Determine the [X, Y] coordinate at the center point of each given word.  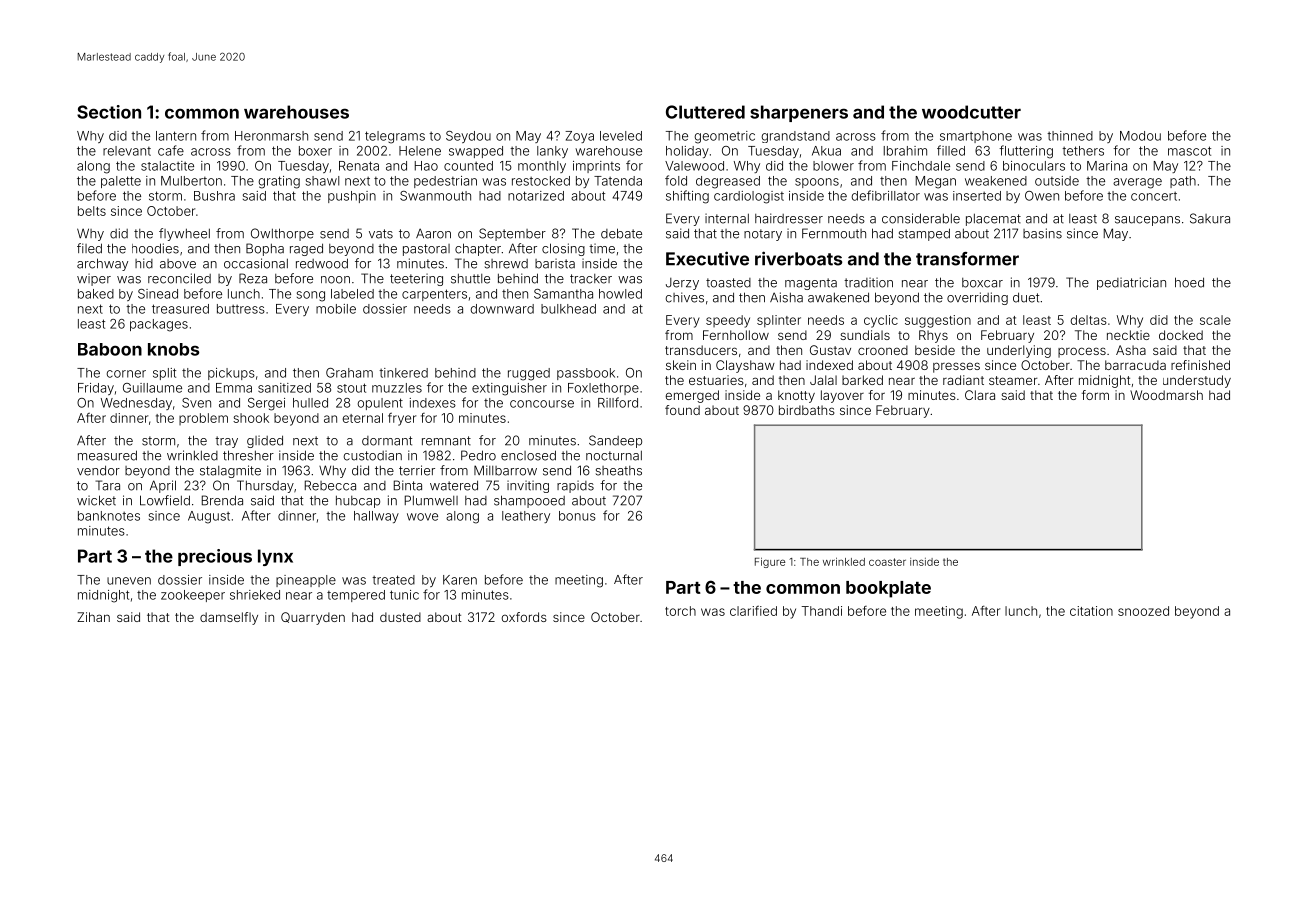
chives [684, 297]
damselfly [229, 618]
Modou [1140, 136]
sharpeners [799, 113]
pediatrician [1131, 283]
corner [126, 374]
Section [109, 112]
